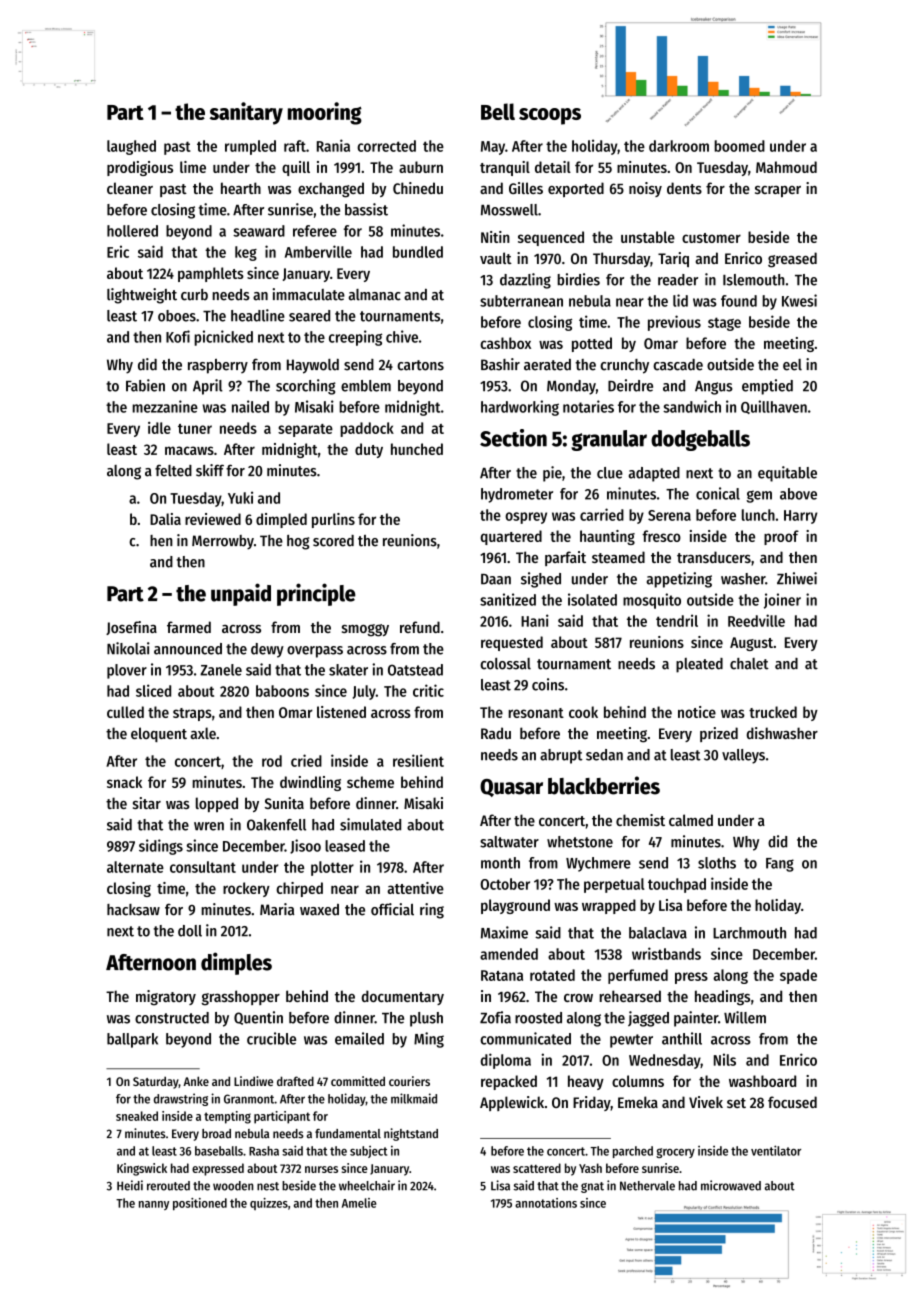 Image resolution: width=924 pixels, height=1308 pixels. Describe the element at coordinates (691, 820) in the screenshot. I see `calmed` at that location.
